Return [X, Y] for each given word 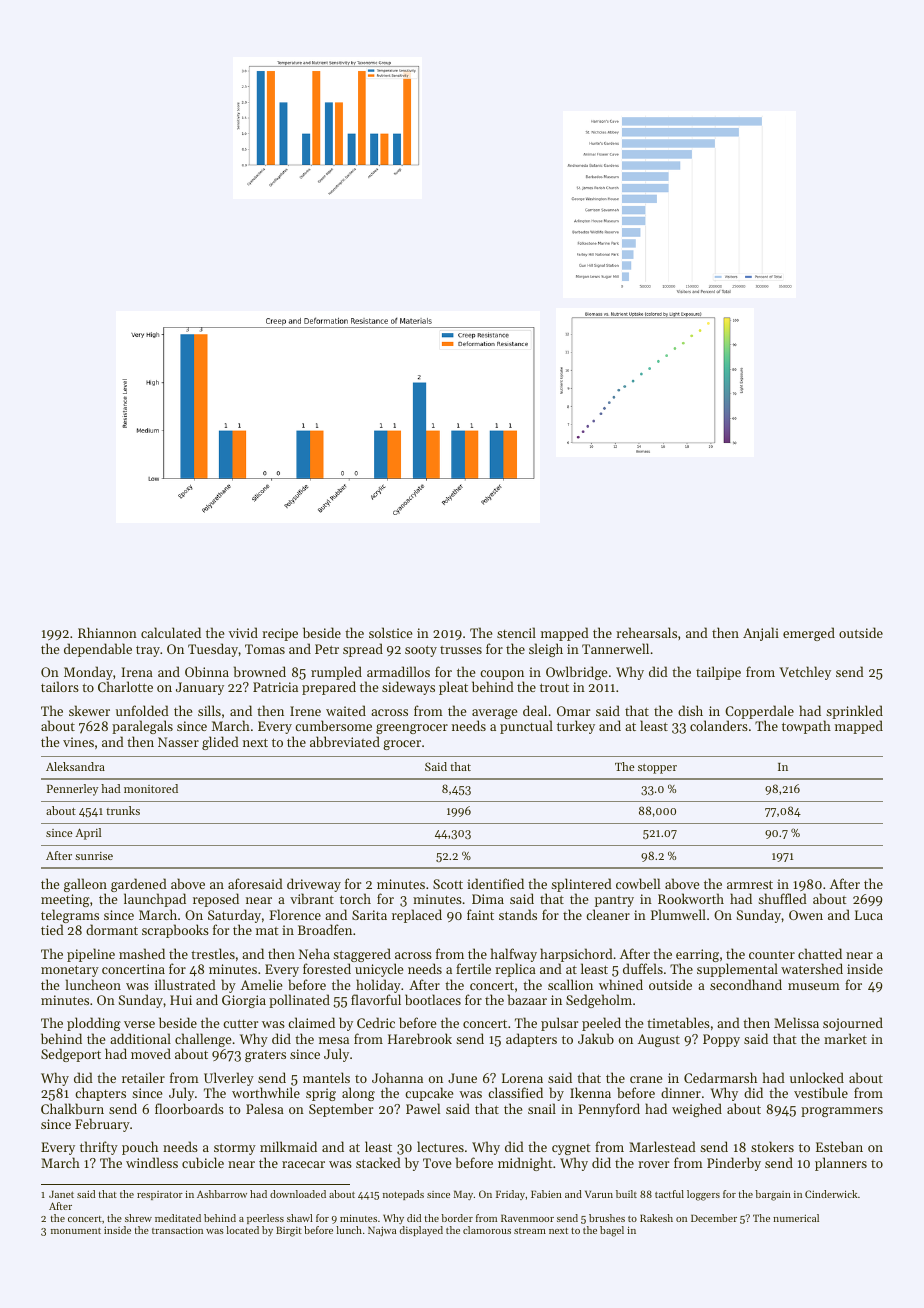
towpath [806, 727]
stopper [657, 769]
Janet [61, 1194]
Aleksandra [75, 766]
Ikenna [590, 1092]
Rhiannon [107, 632]
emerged [809, 634]
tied [52, 930]
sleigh [546, 650]
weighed [697, 1110]
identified [495, 883]
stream [530, 1231]
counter [772, 955]
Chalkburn [72, 1108]
